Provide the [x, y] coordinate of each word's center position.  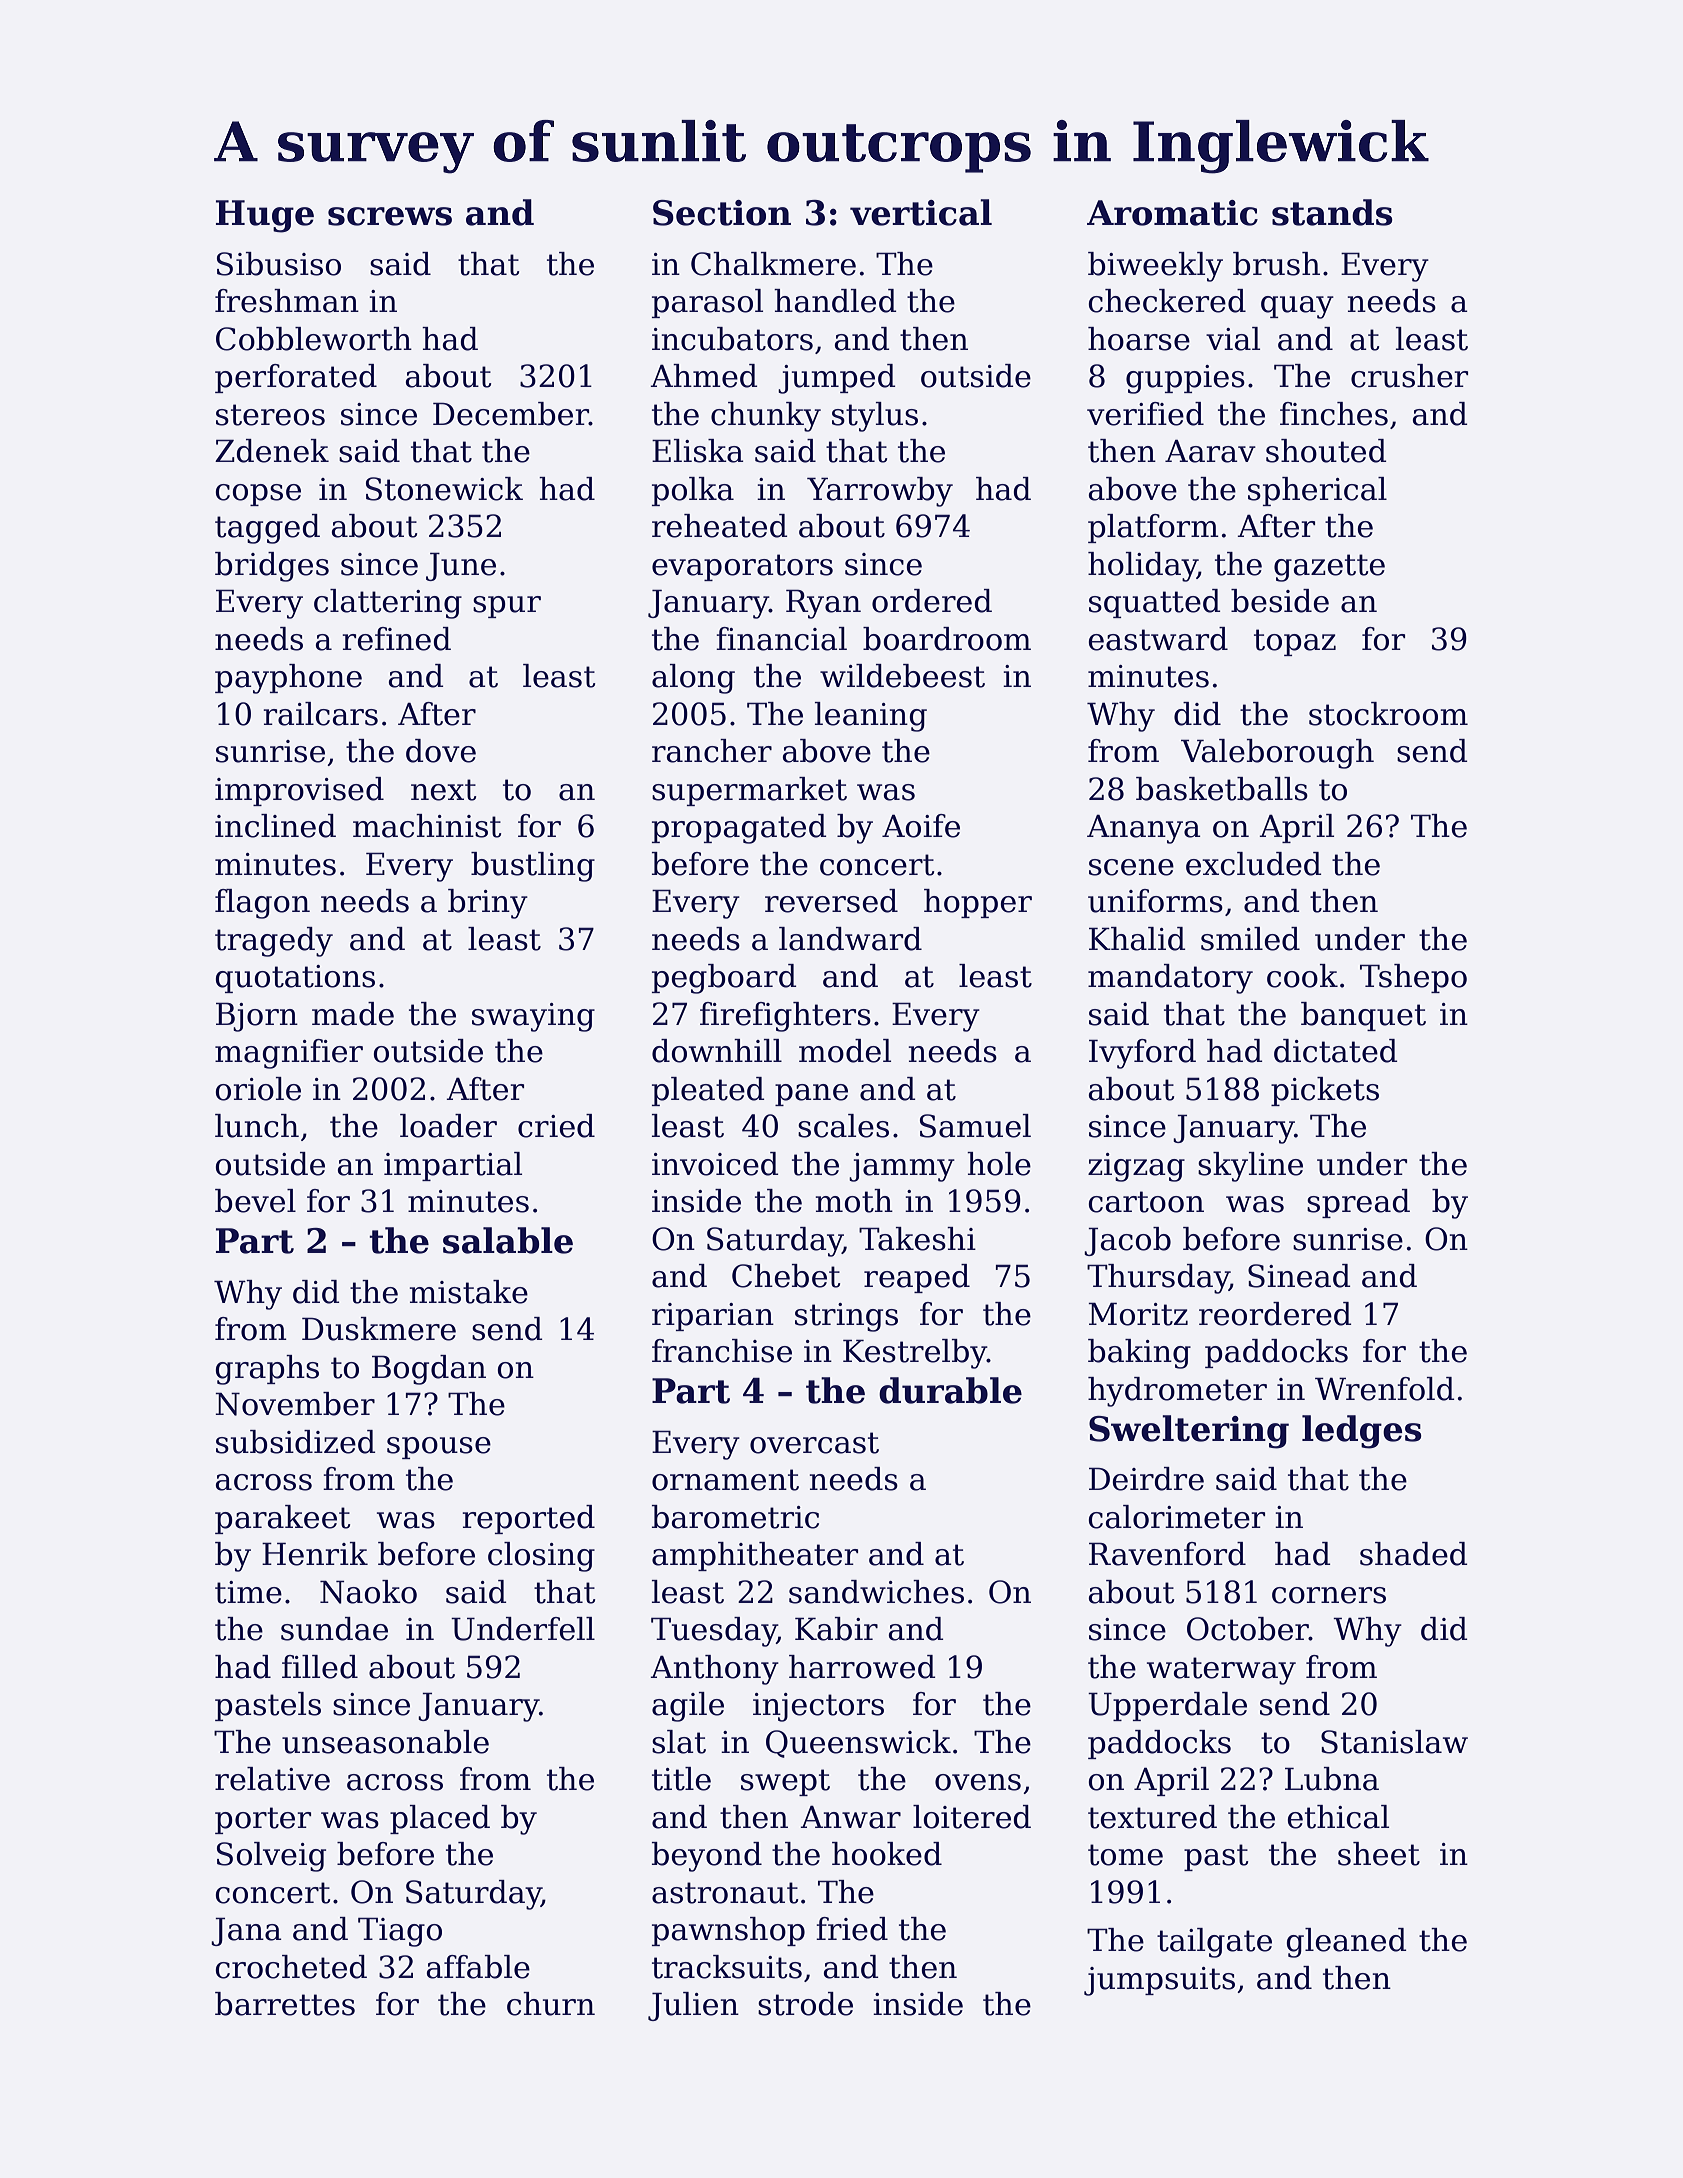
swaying [533, 1017]
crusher [1409, 376]
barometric [735, 1517]
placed [440, 1819]
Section [722, 213]
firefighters [785, 1017]
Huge [265, 216]
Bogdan [429, 1370]
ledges [1362, 1432]
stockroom [1388, 714]
